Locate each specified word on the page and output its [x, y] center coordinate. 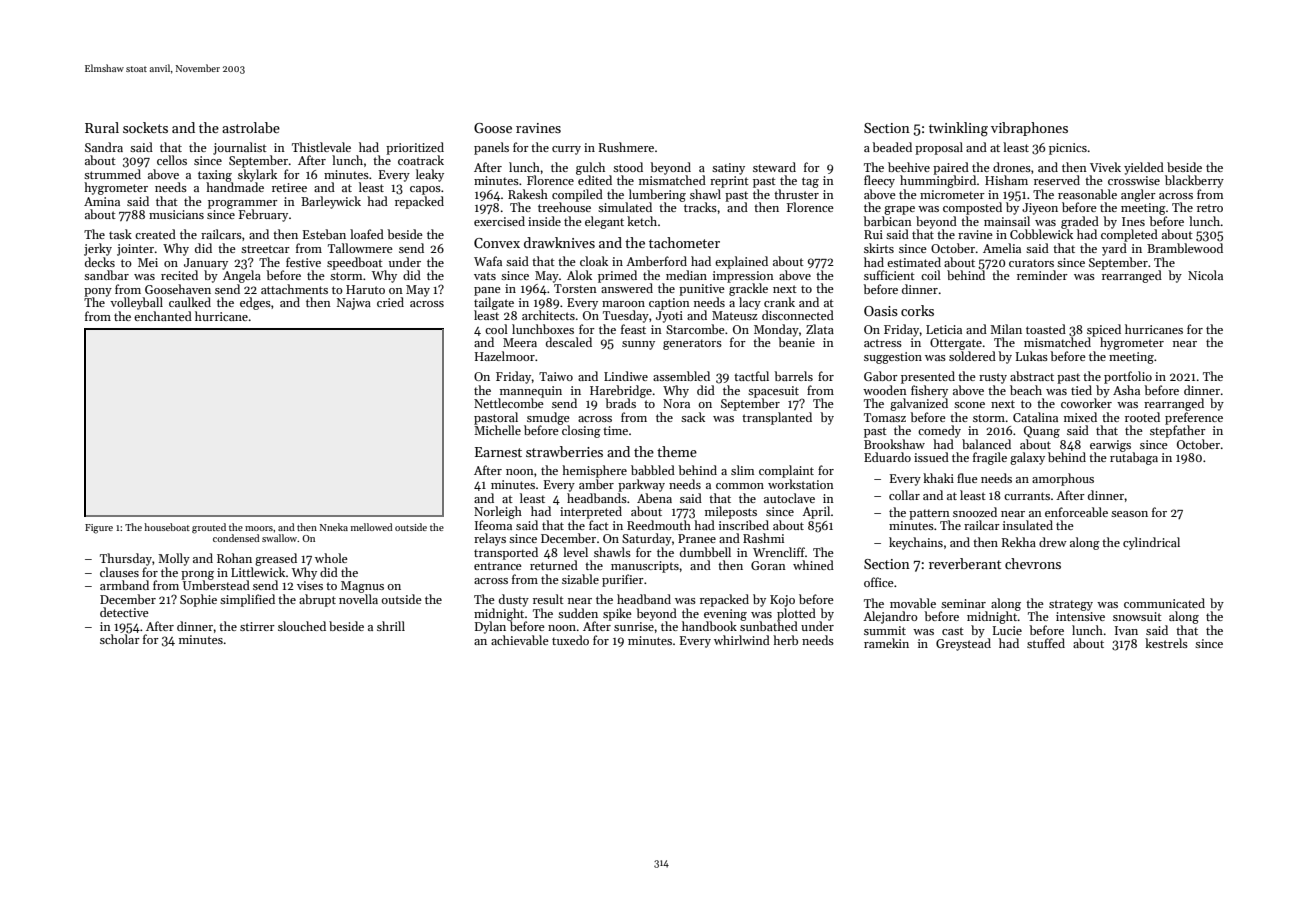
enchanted [163, 316]
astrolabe [251, 127]
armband [124, 585]
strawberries [564, 451]
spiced [1104, 330]
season [1129, 514]
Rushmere [626, 147]
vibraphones [1029, 129]
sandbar [106, 275]
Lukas [1031, 356]
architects [548, 315]
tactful [751, 376]
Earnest [498, 452]
